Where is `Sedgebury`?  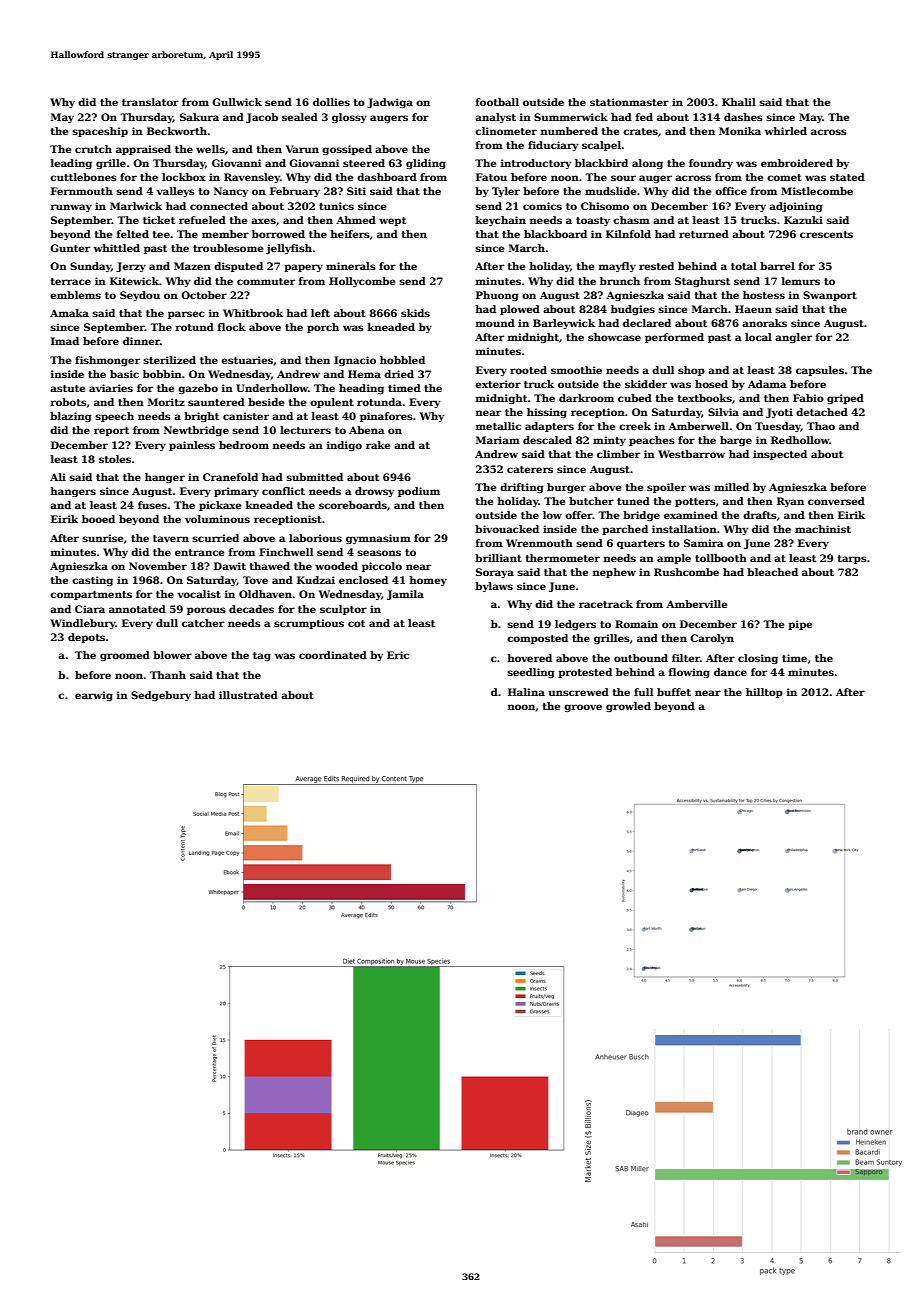 Sedgebury is located at coordinates (161, 696).
